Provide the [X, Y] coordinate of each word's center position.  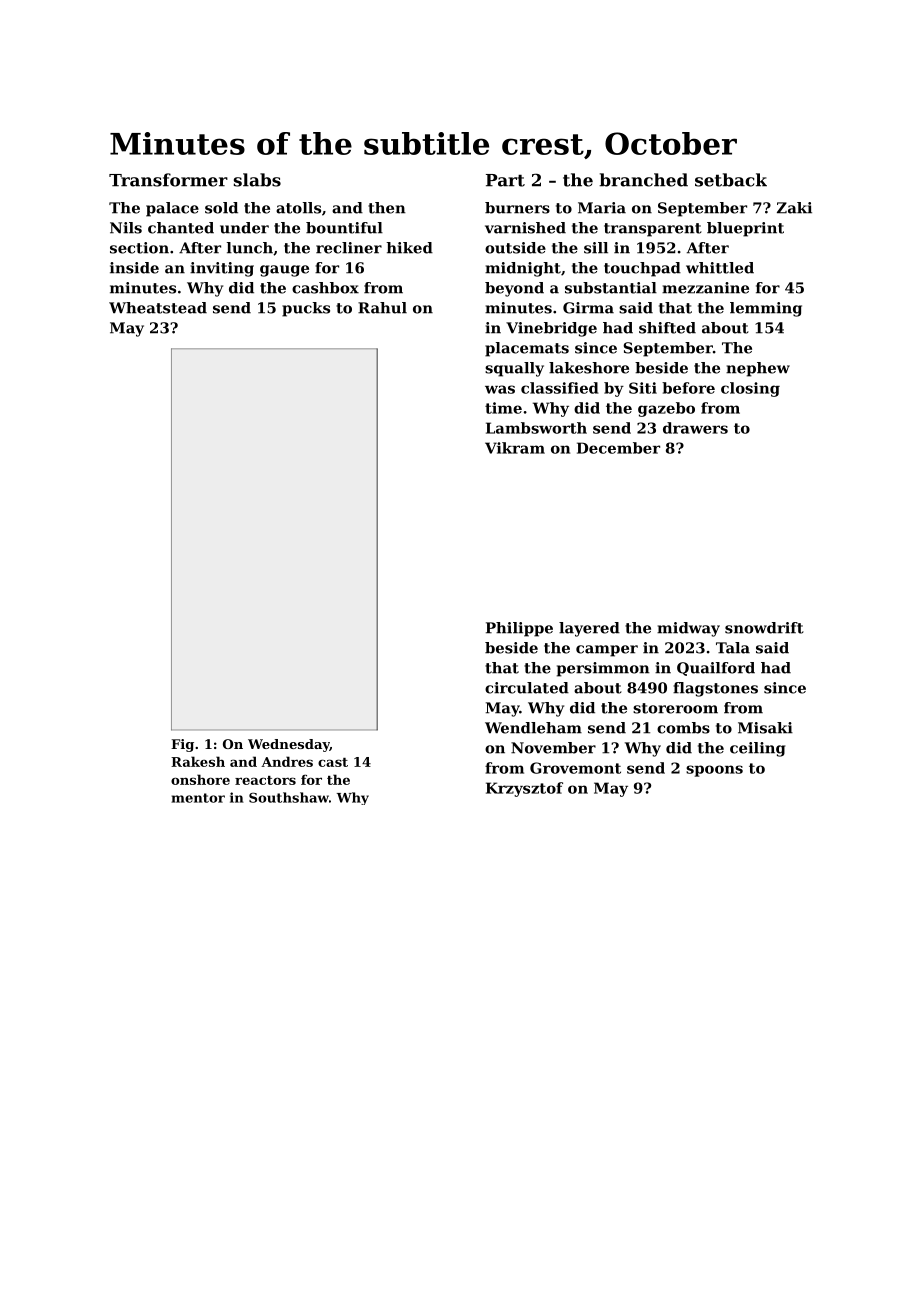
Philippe [519, 629]
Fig [182, 745]
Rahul [382, 308]
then [387, 208]
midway [688, 629]
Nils [126, 228]
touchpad [642, 269]
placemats [527, 349]
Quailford [716, 669]
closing [750, 389]
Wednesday [289, 745]
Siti [643, 388]
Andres [287, 761]
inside [134, 268]
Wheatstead [158, 308]
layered [589, 629]
